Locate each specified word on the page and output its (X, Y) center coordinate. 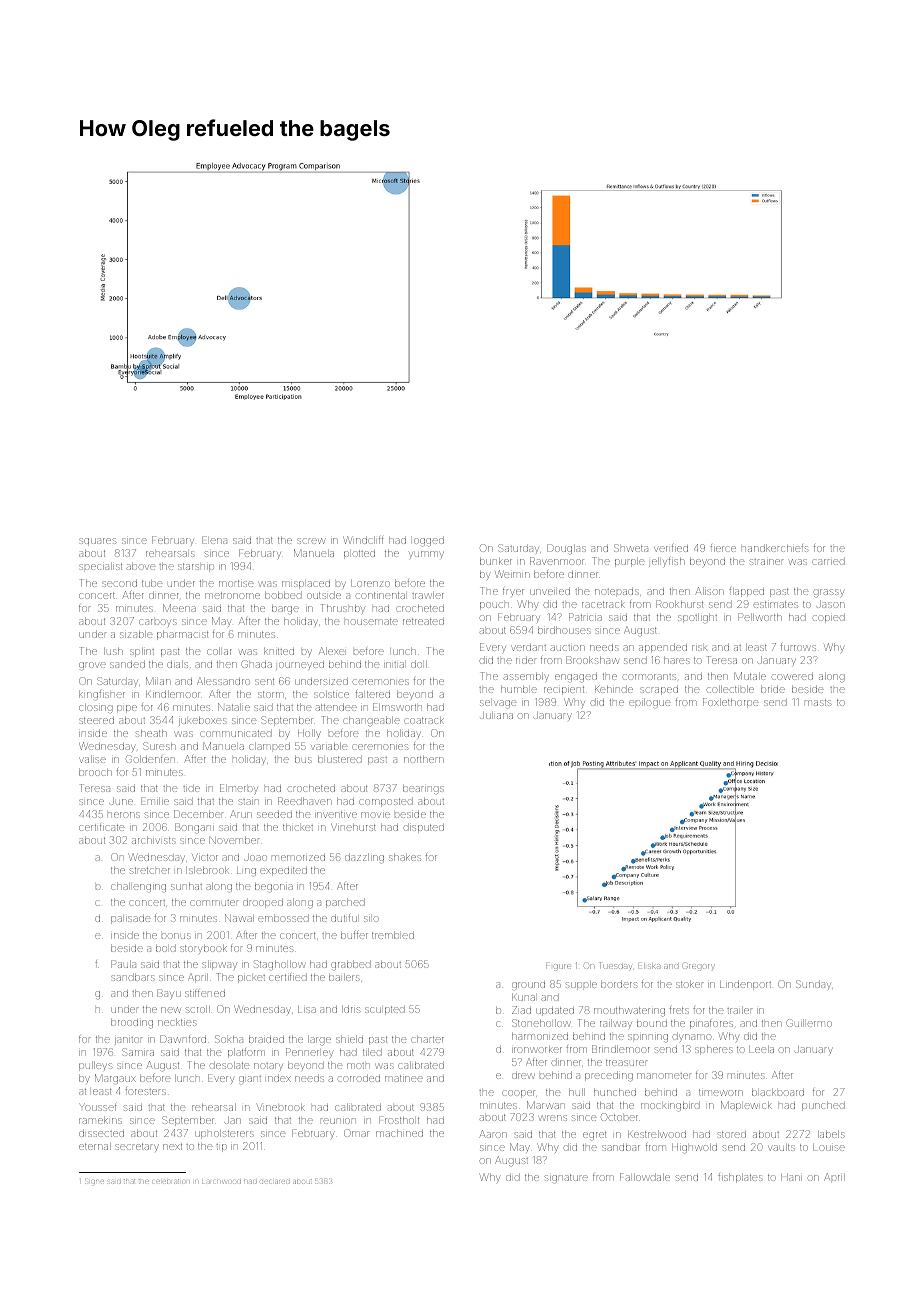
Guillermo (809, 1023)
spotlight (697, 618)
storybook (203, 949)
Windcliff (363, 540)
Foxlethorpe (731, 703)
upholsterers (224, 1134)
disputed (423, 828)
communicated (236, 733)
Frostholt (399, 1120)
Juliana (496, 715)
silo (371, 919)
